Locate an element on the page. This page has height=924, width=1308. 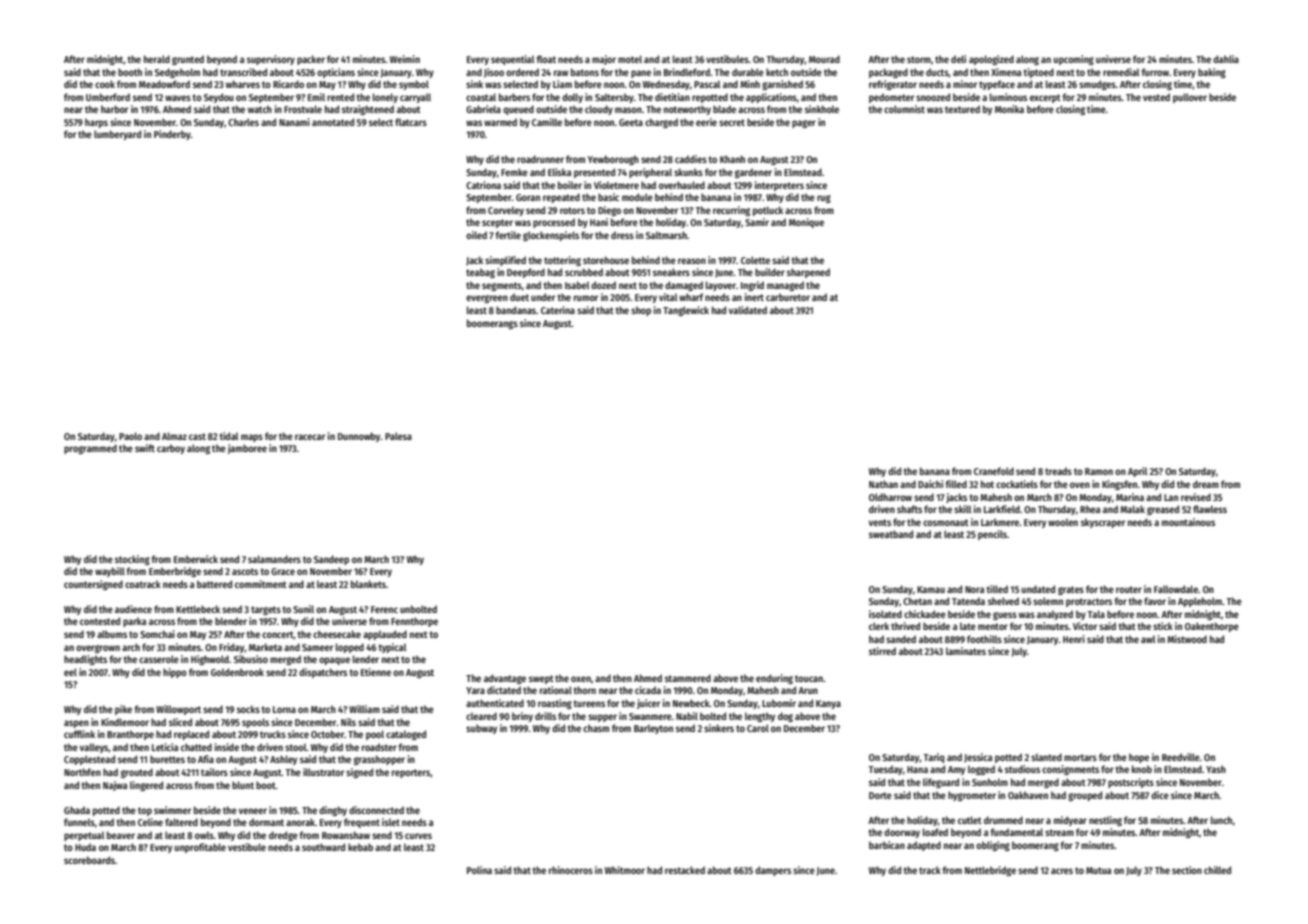
oiled is located at coordinates (476, 235).
